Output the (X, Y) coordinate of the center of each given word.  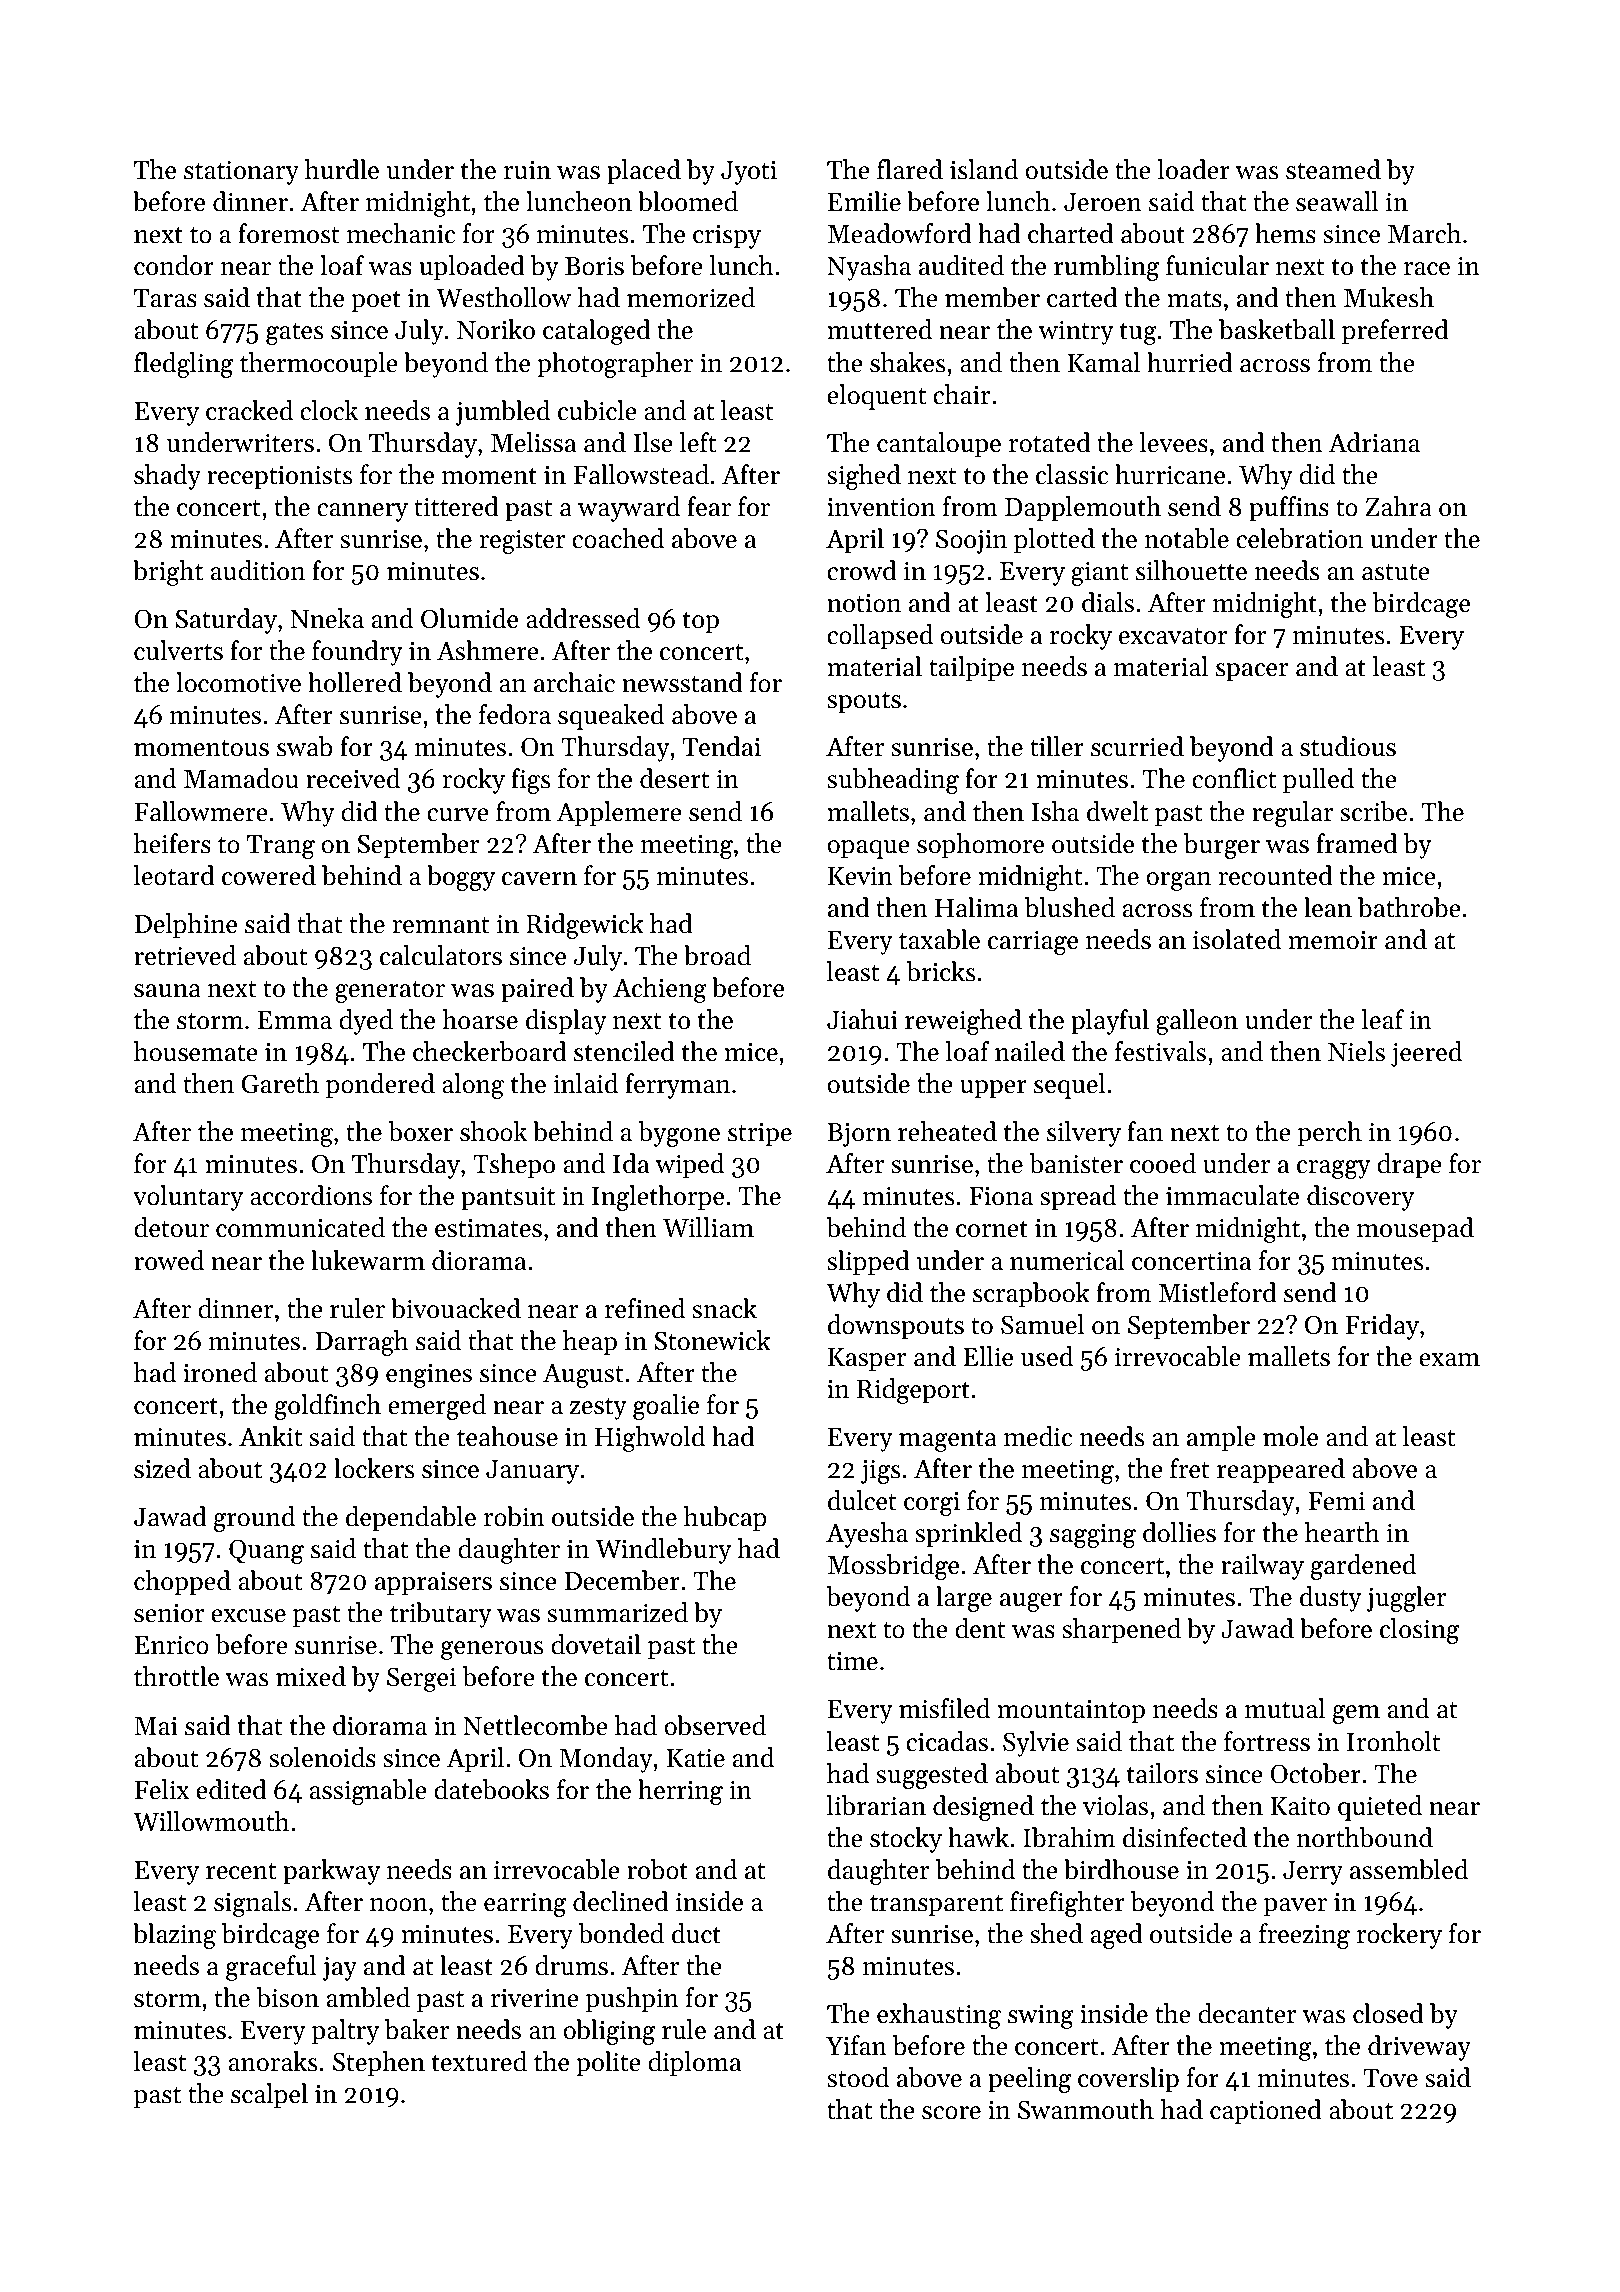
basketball (1277, 329)
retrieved (185, 955)
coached (618, 538)
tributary (441, 1615)
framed (1357, 843)
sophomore (980, 846)
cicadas (947, 1741)
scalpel (269, 2096)
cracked (249, 410)
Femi (1336, 1501)
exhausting (939, 2016)
